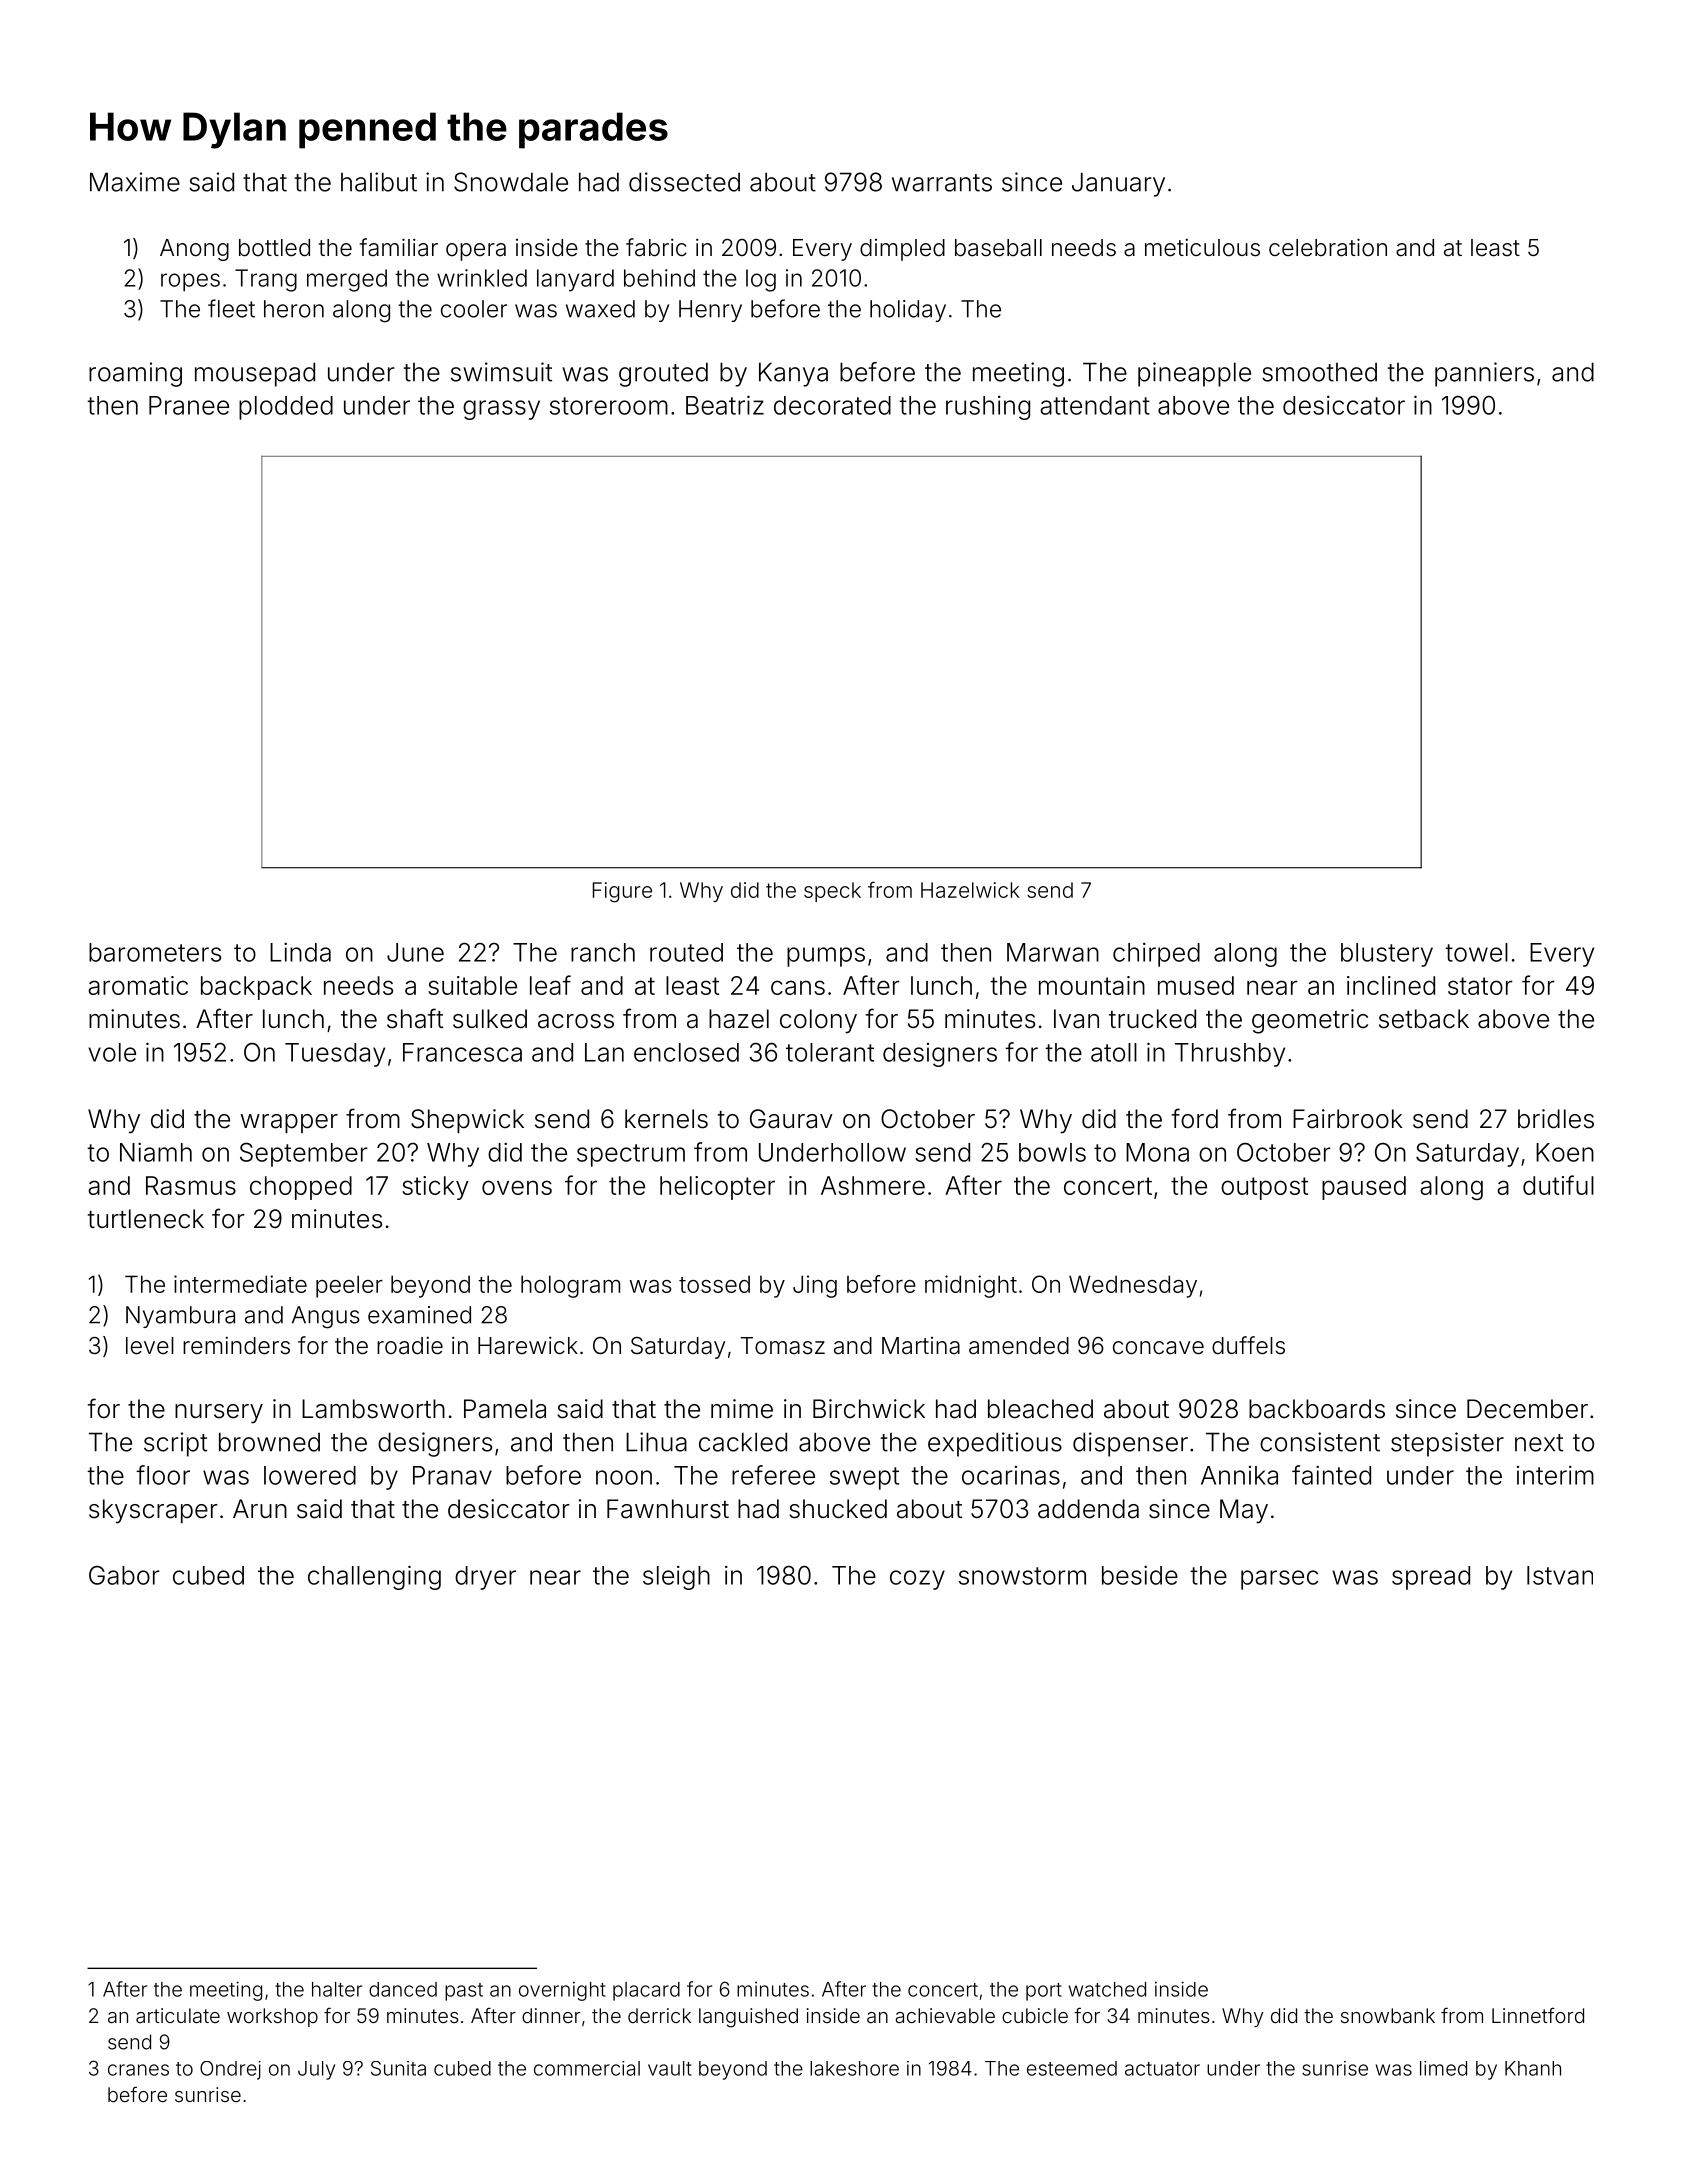 The image size is (1683, 2178). Describe the element at coordinates (1558, 1185) in the image. I see `dutiful` at that location.
